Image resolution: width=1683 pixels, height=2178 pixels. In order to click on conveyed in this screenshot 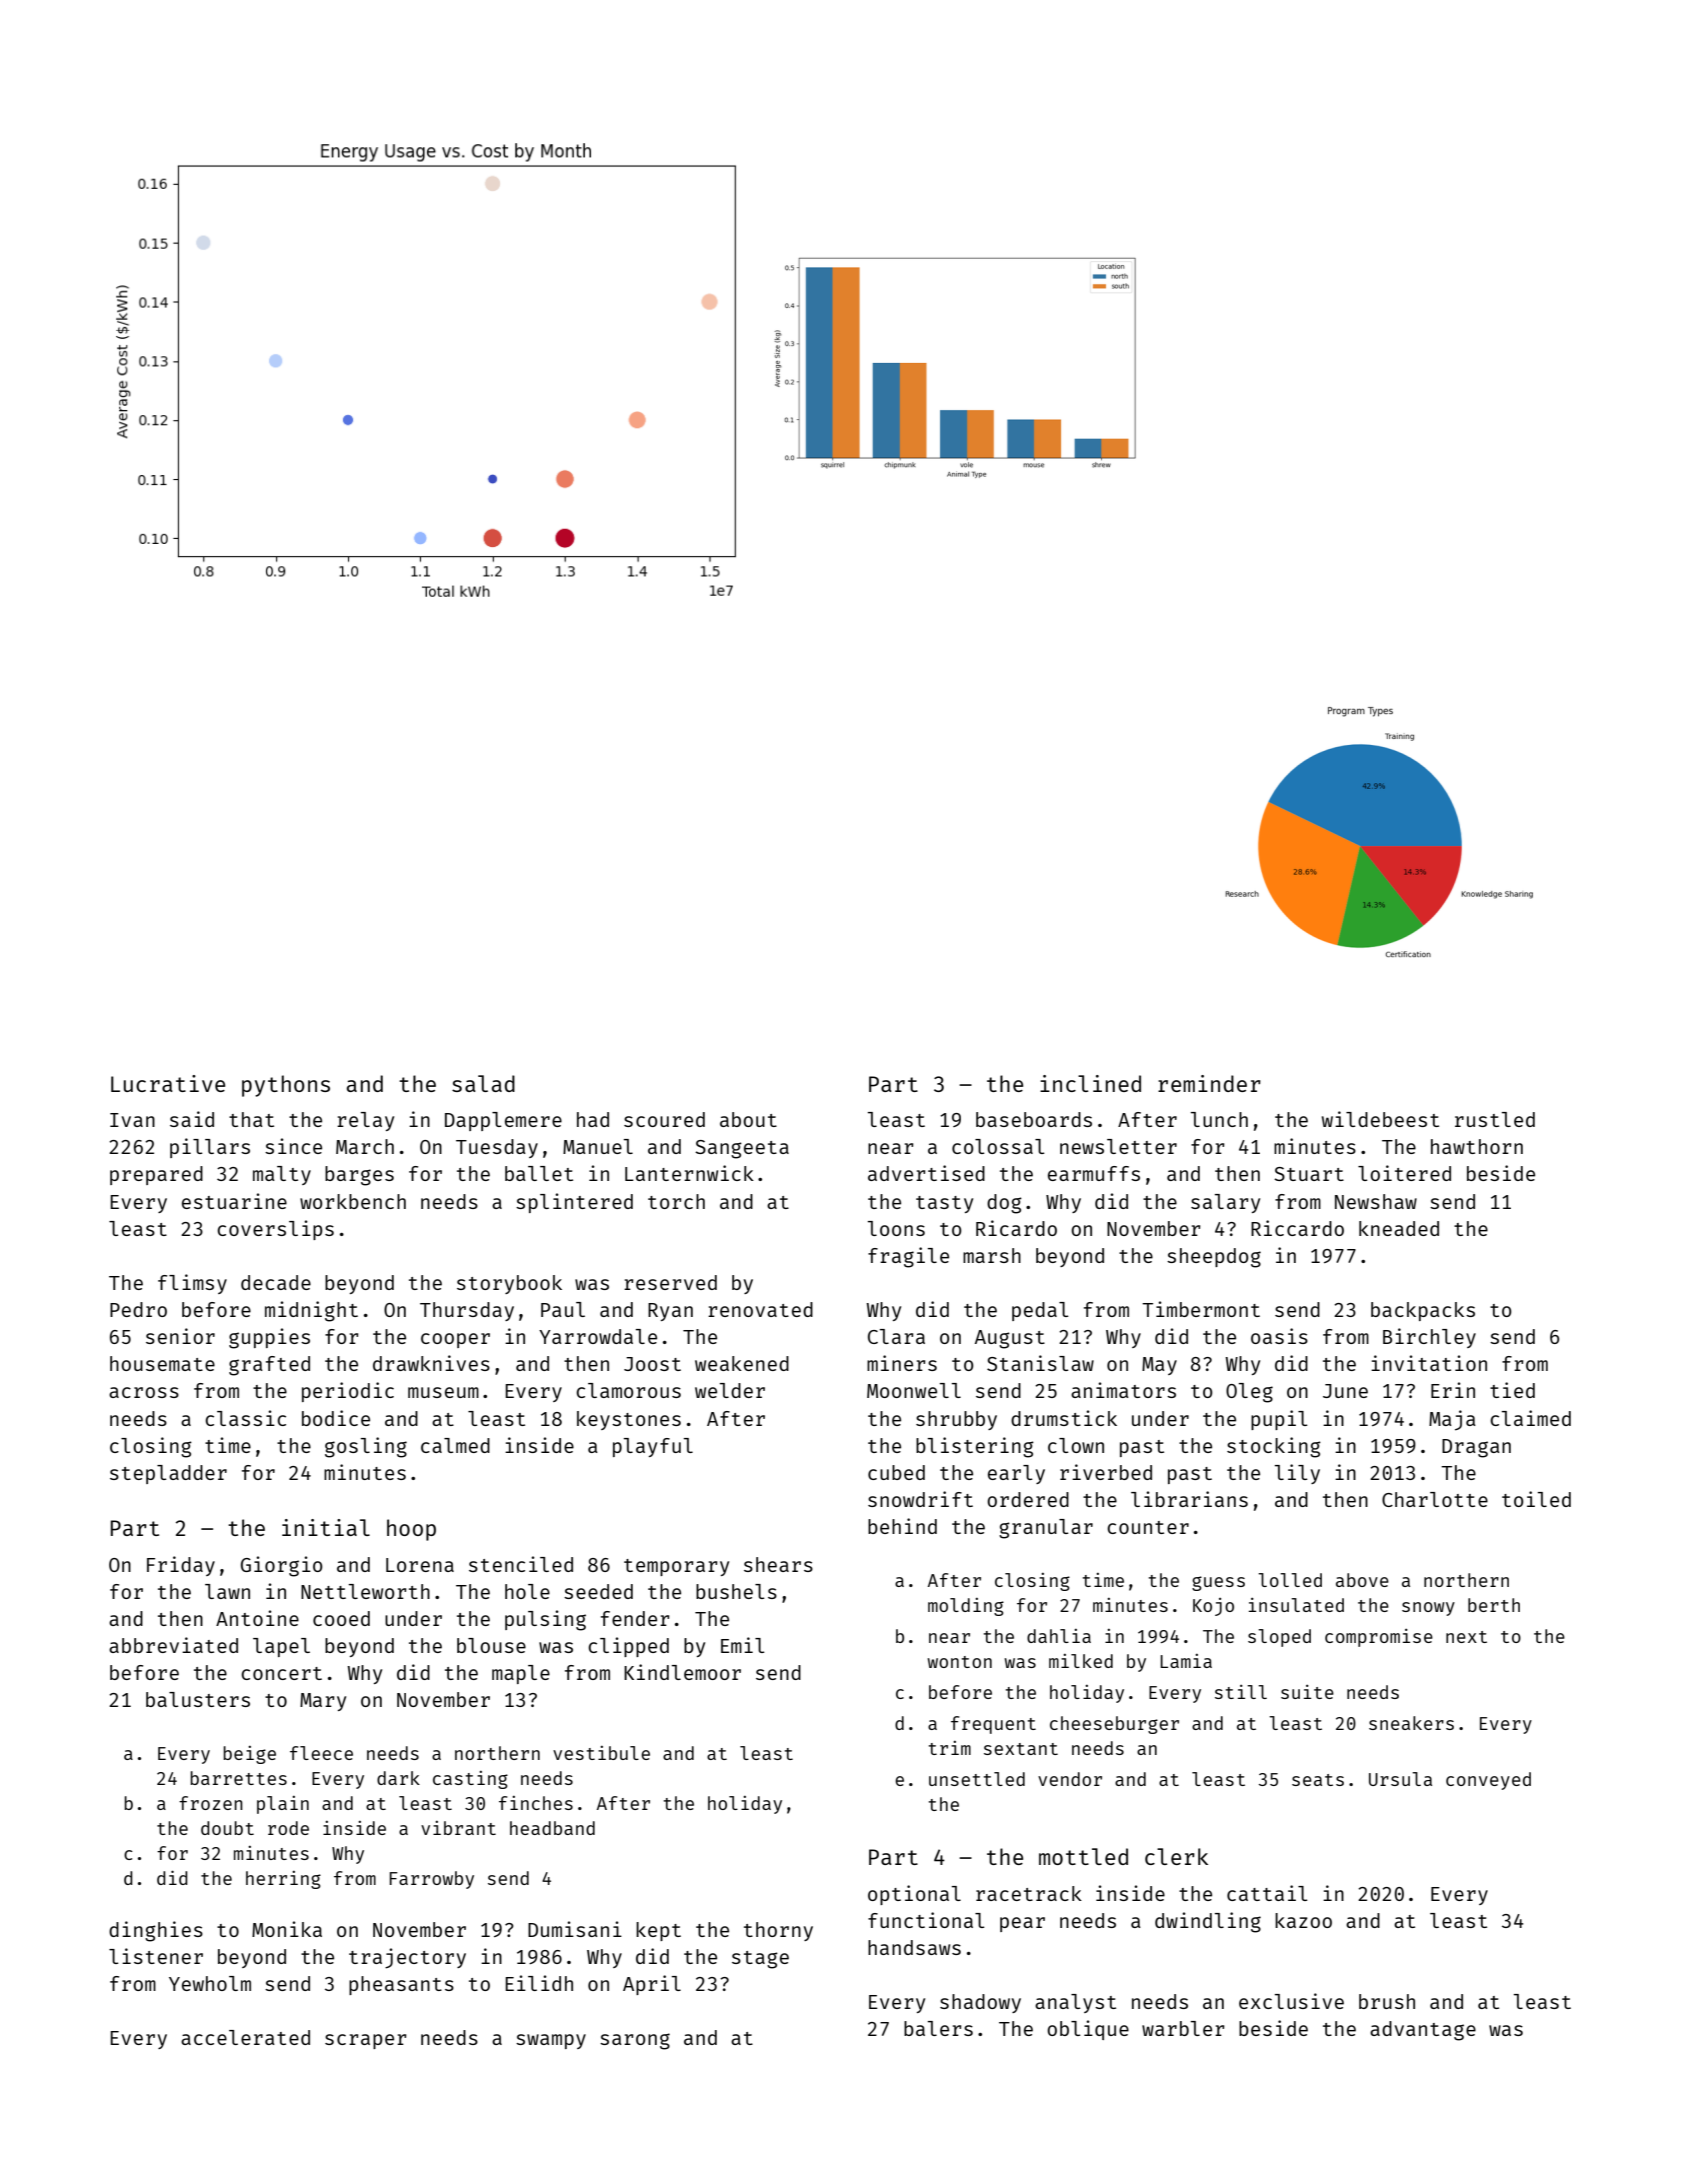, I will do `click(1488, 1781)`.
